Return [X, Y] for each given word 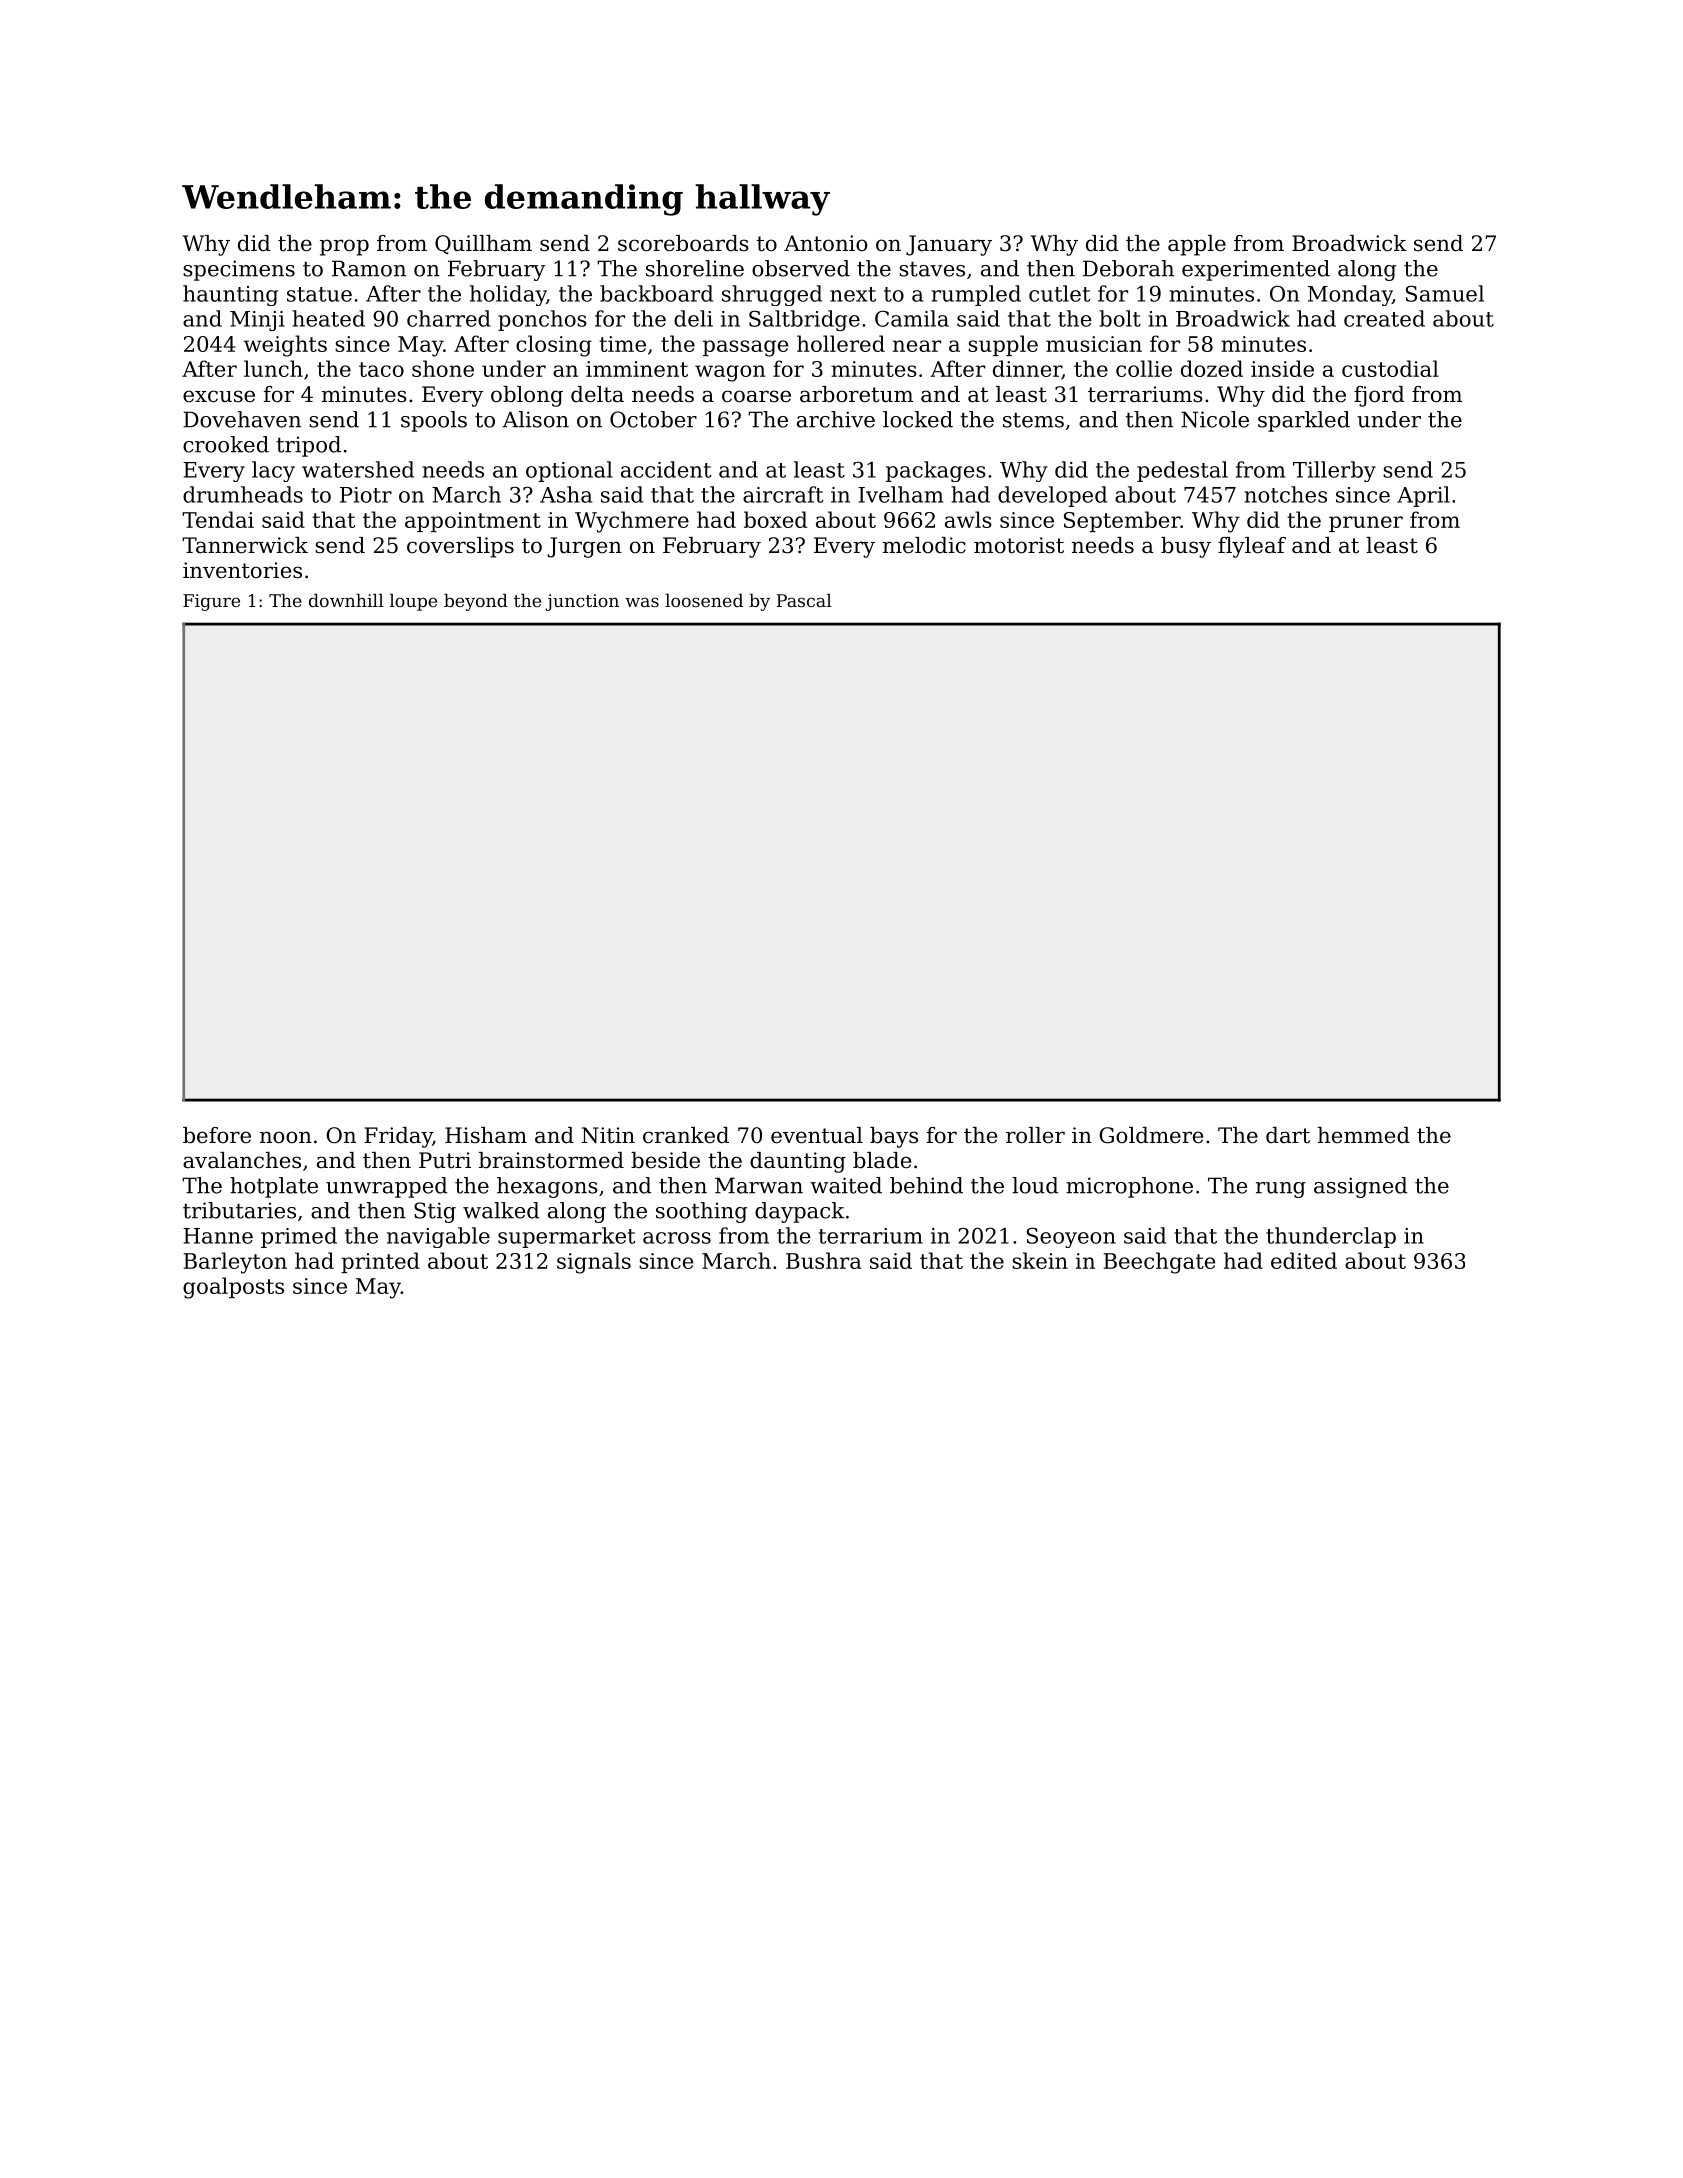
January [949, 245]
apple [1197, 245]
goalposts [233, 1288]
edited [1304, 1260]
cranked [686, 1135]
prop [344, 247]
